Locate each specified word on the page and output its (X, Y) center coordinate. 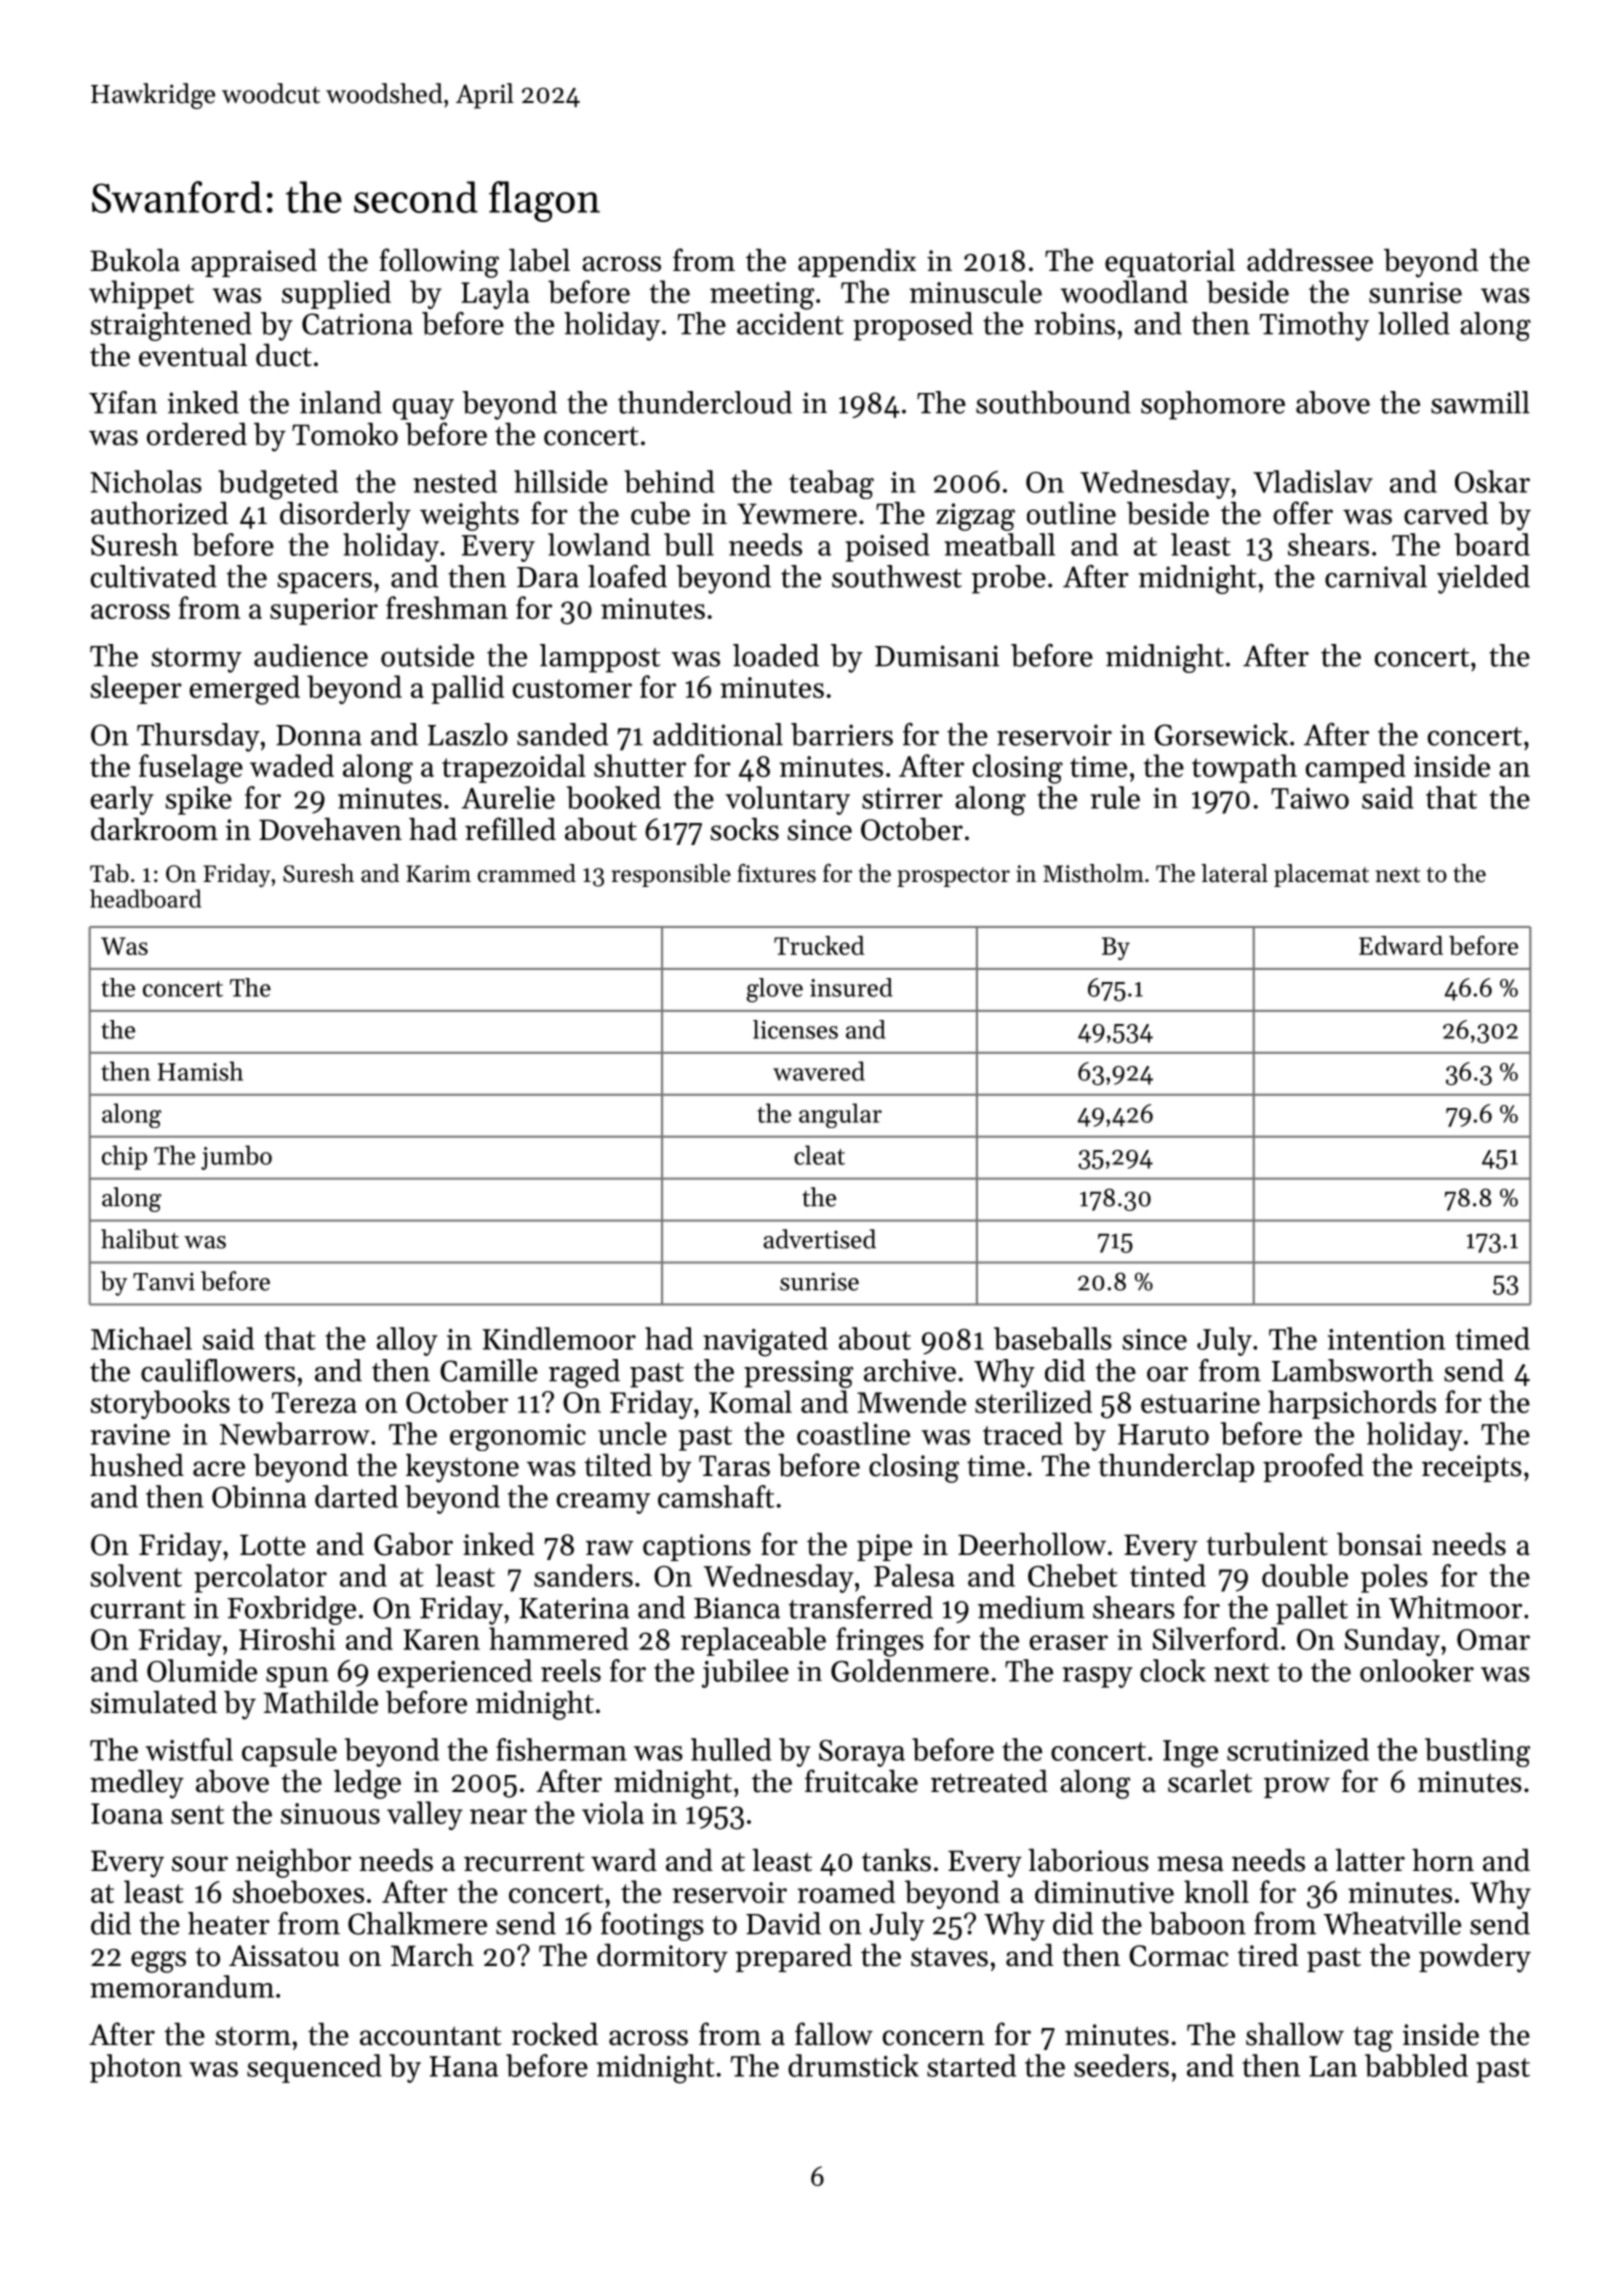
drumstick (853, 2065)
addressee (1310, 260)
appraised (254, 263)
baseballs (1053, 1338)
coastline (853, 1433)
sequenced (314, 2068)
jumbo (236, 1157)
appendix (857, 263)
